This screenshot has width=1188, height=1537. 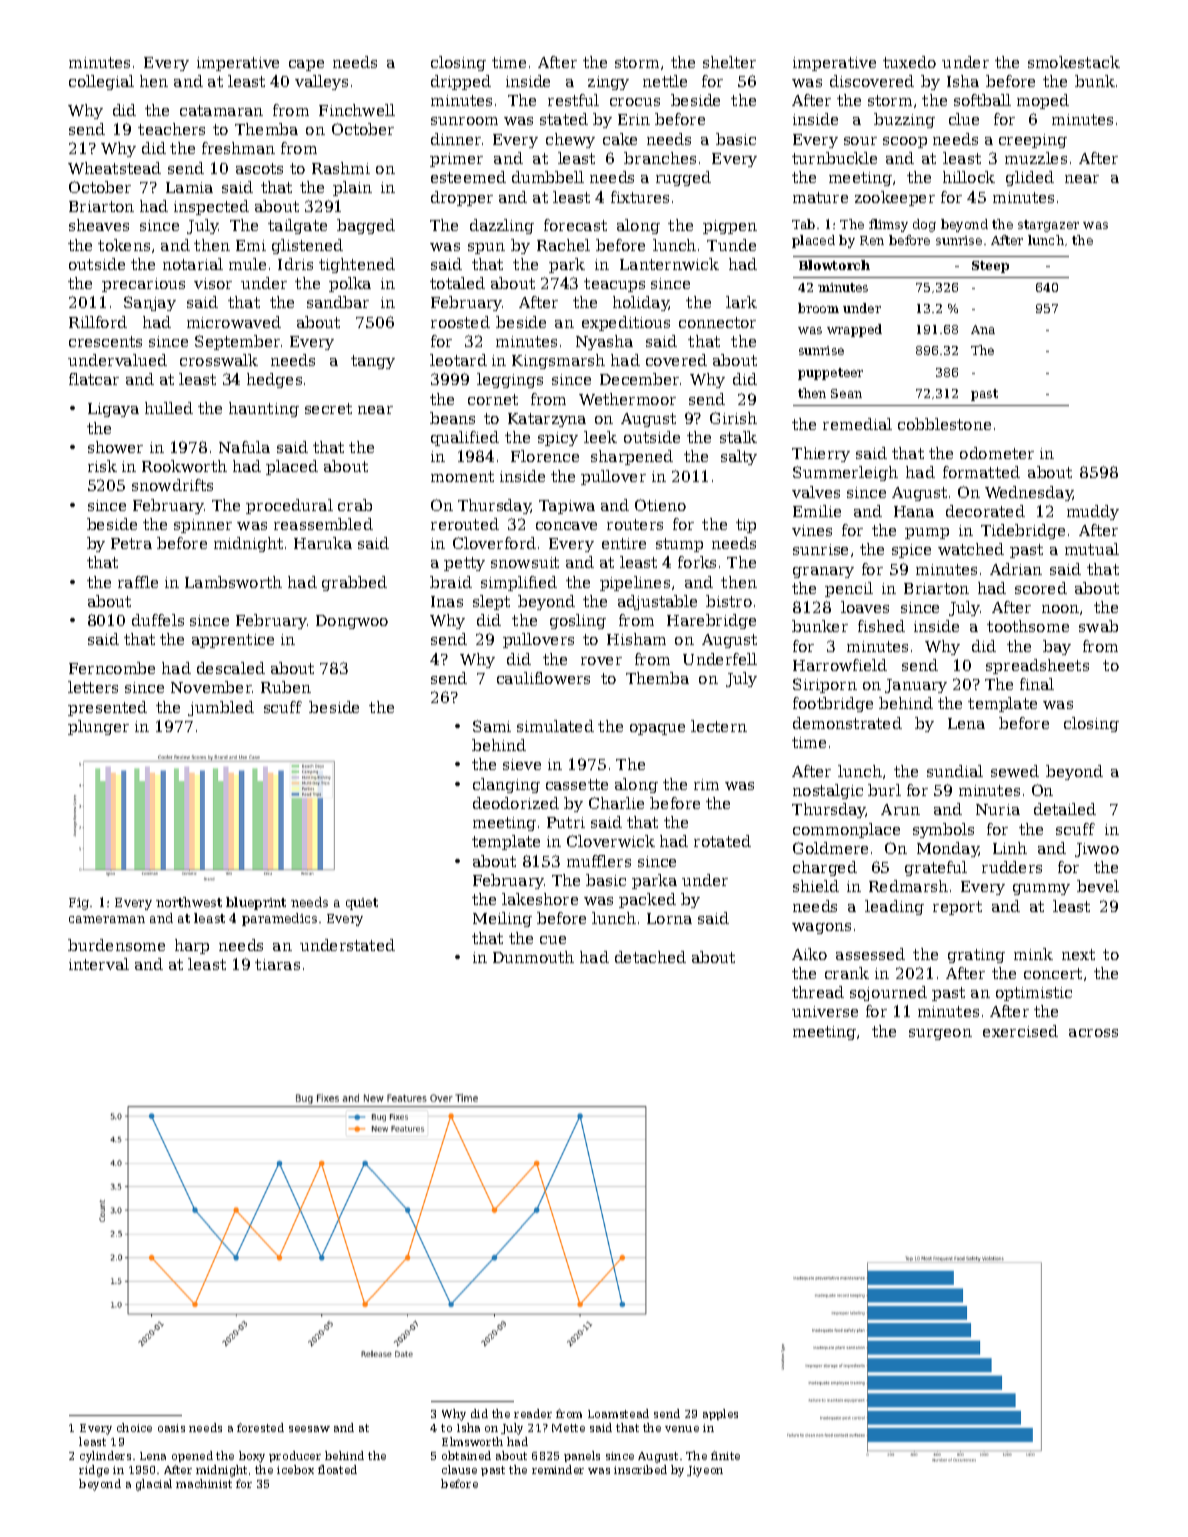 I want to click on tuxedo, so click(x=909, y=62).
